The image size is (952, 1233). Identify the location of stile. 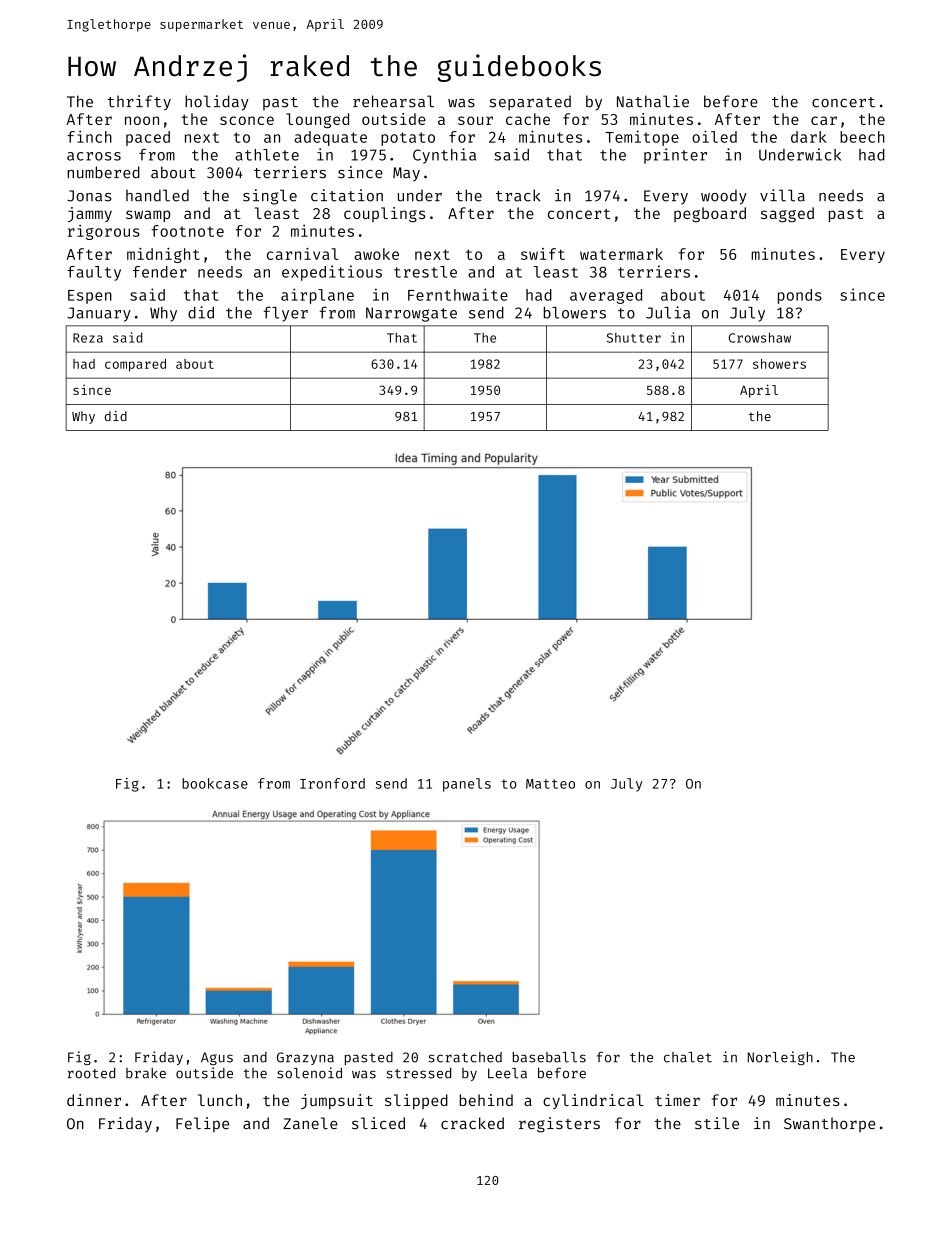
(717, 1123).
